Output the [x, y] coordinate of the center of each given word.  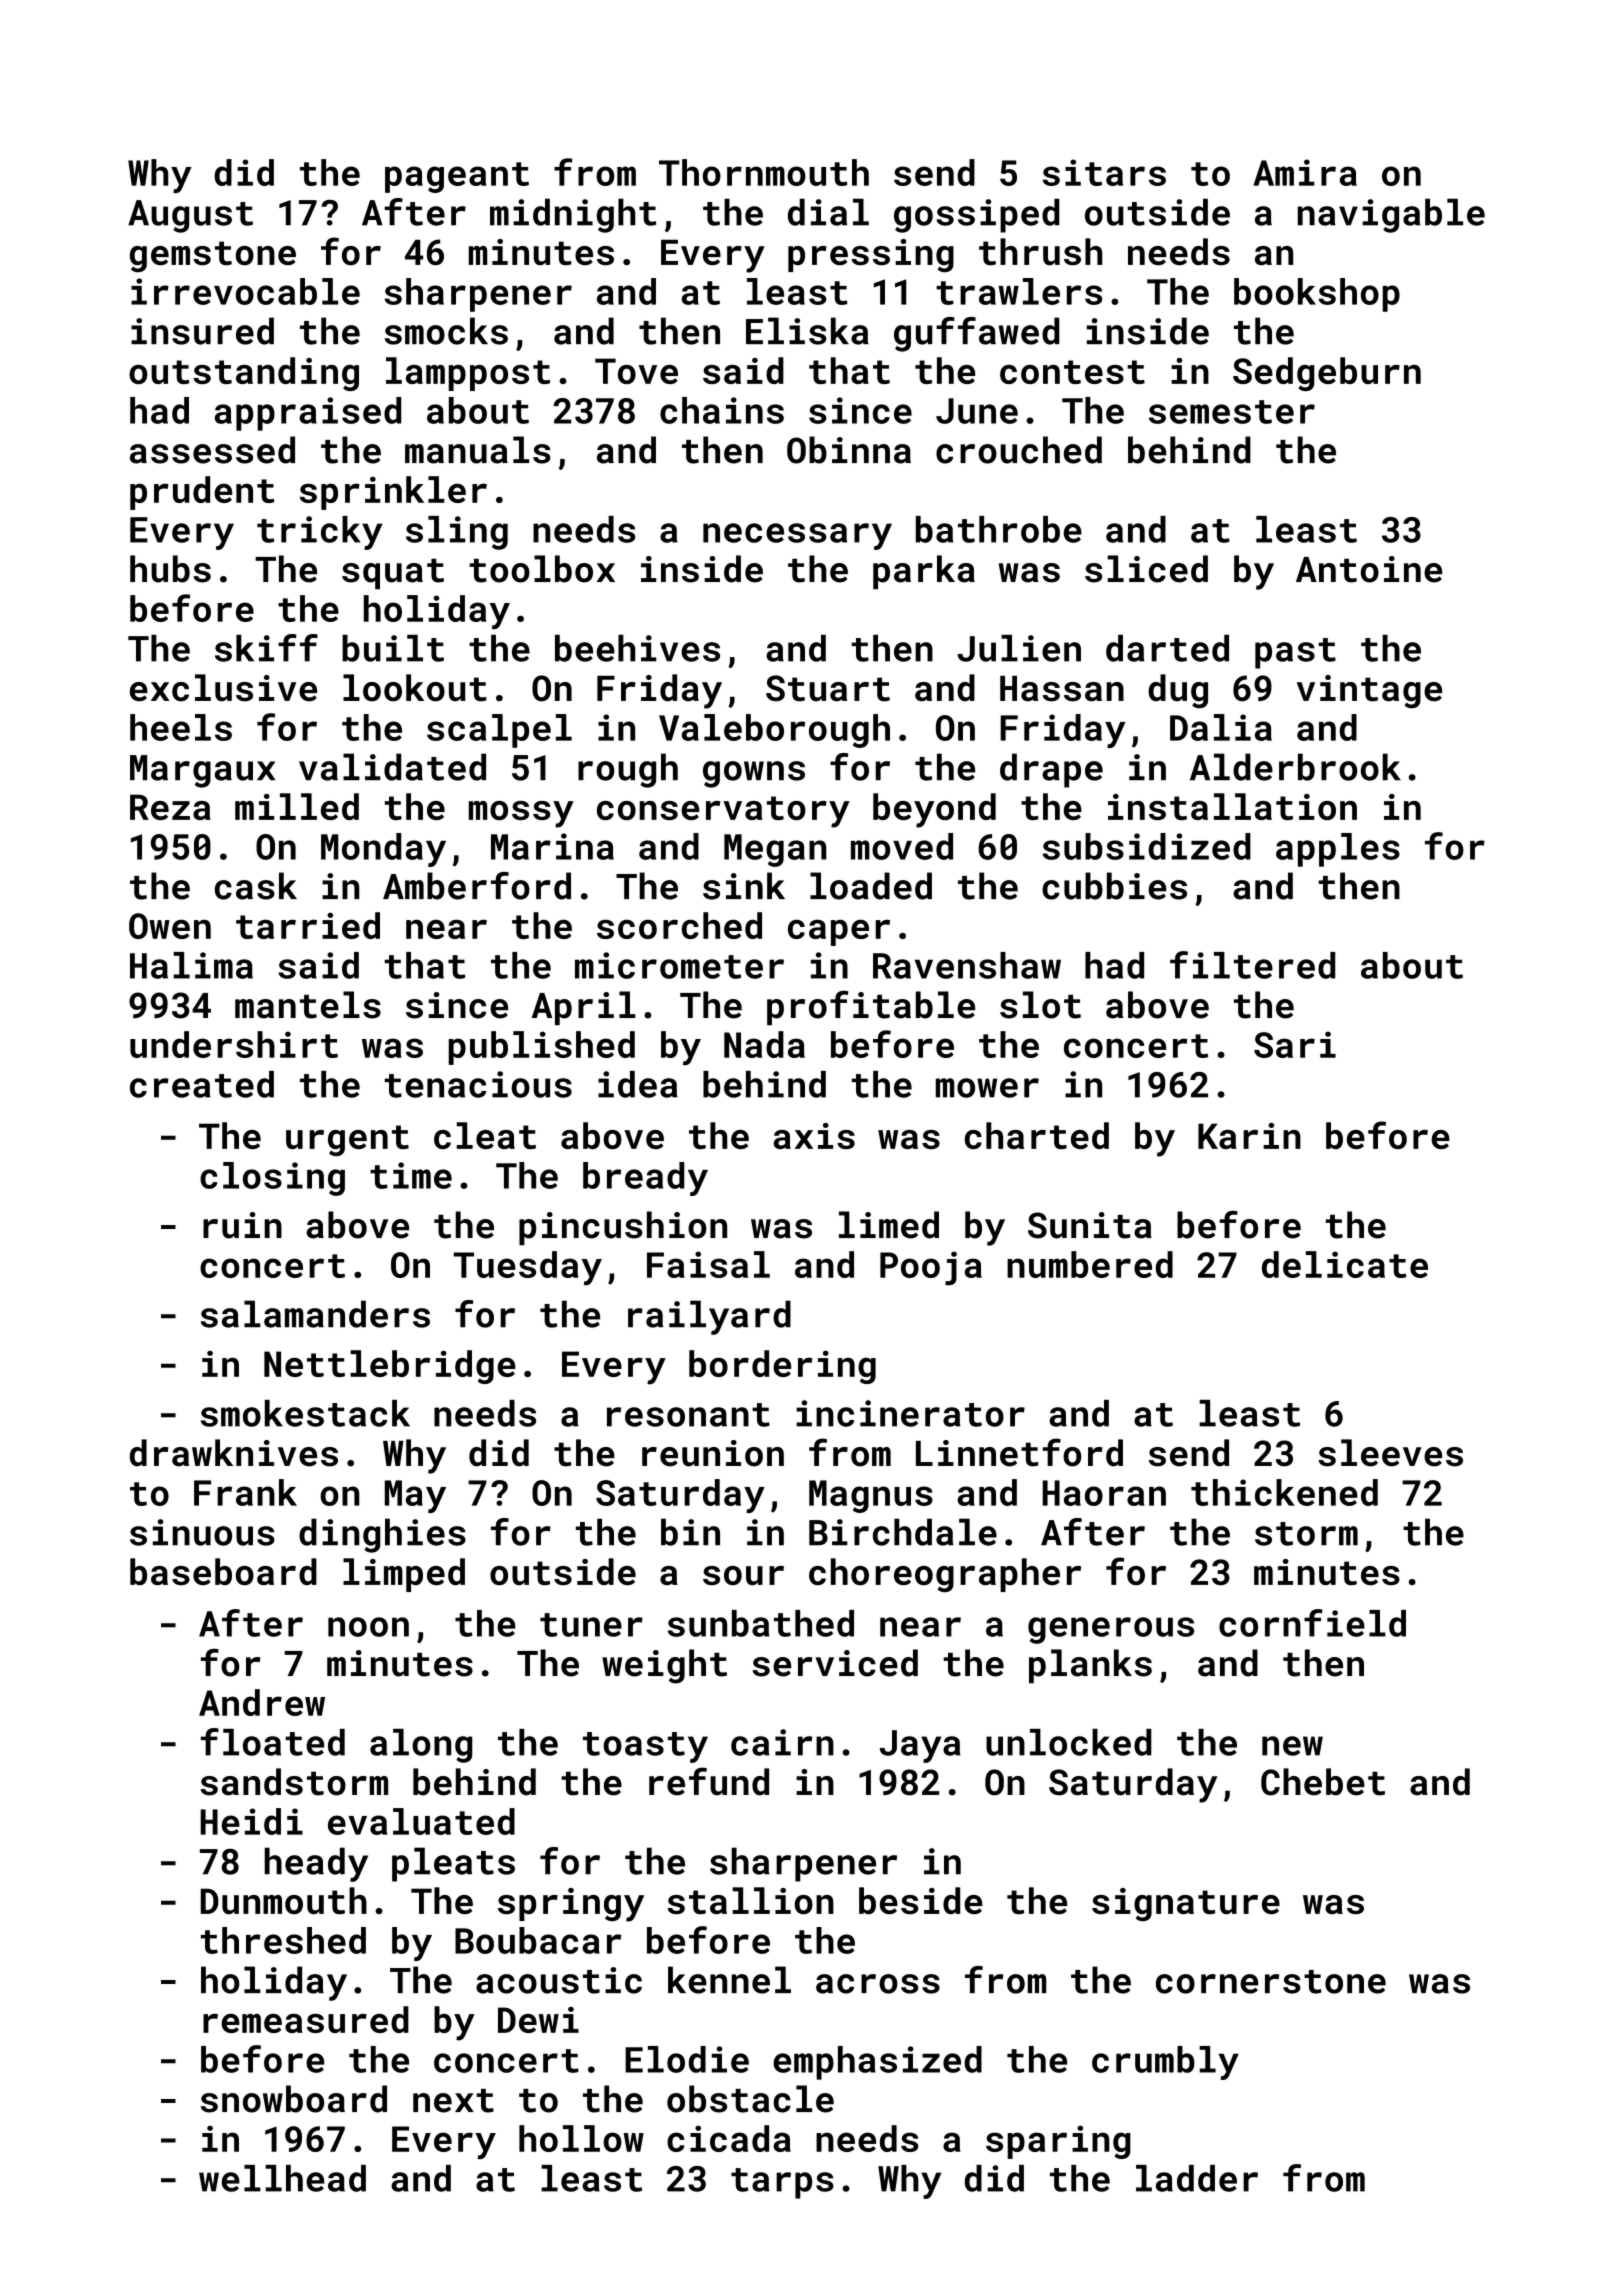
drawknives [234, 1453]
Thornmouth [764, 172]
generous [1111, 1630]
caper [839, 932]
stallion [751, 1901]
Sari [1295, 1044]
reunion [713, 1453]
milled [297, 806]
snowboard [294, 2099]
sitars [1104, 172]
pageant [457, 177]
